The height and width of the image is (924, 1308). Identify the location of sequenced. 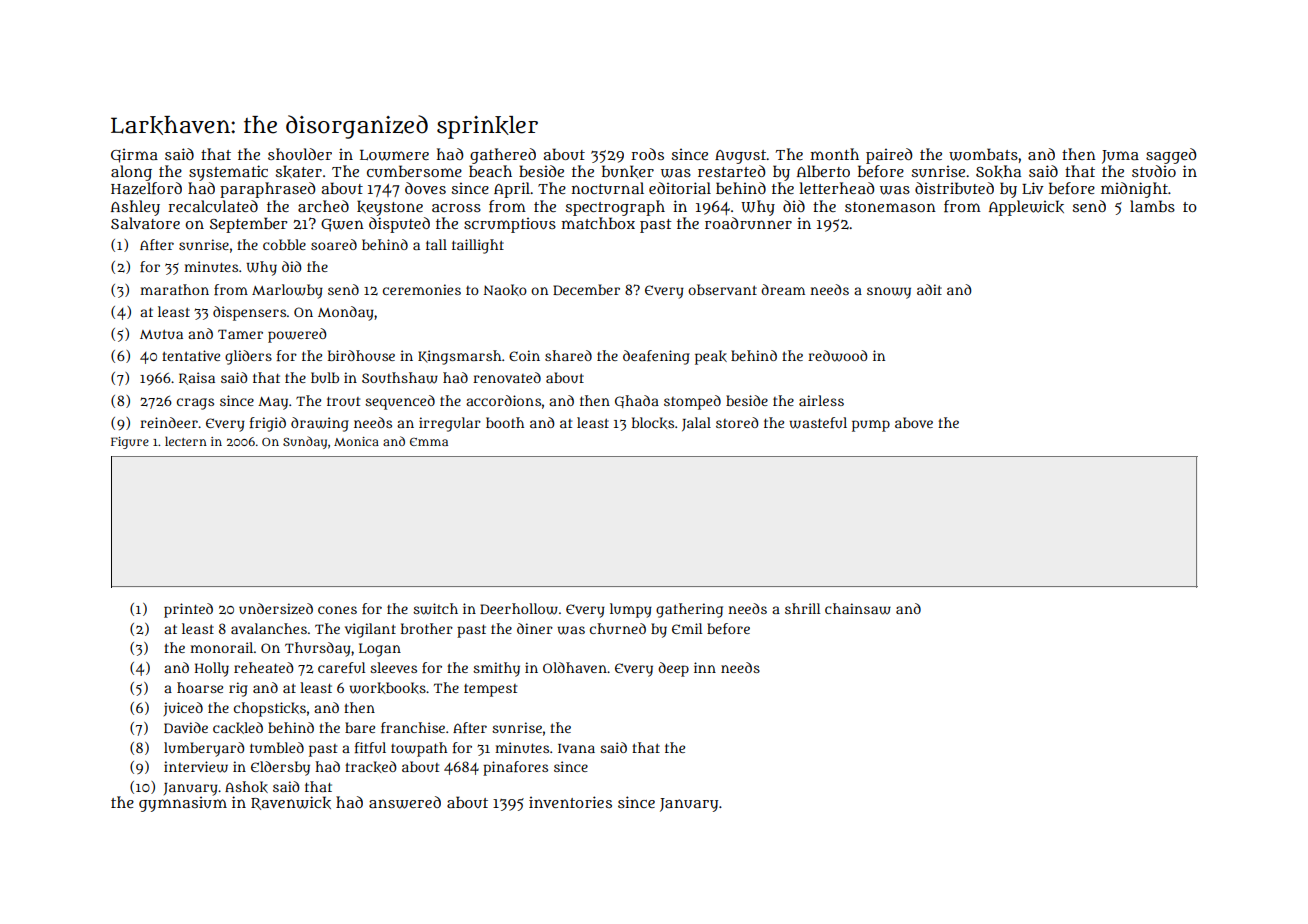
(400, 402).
